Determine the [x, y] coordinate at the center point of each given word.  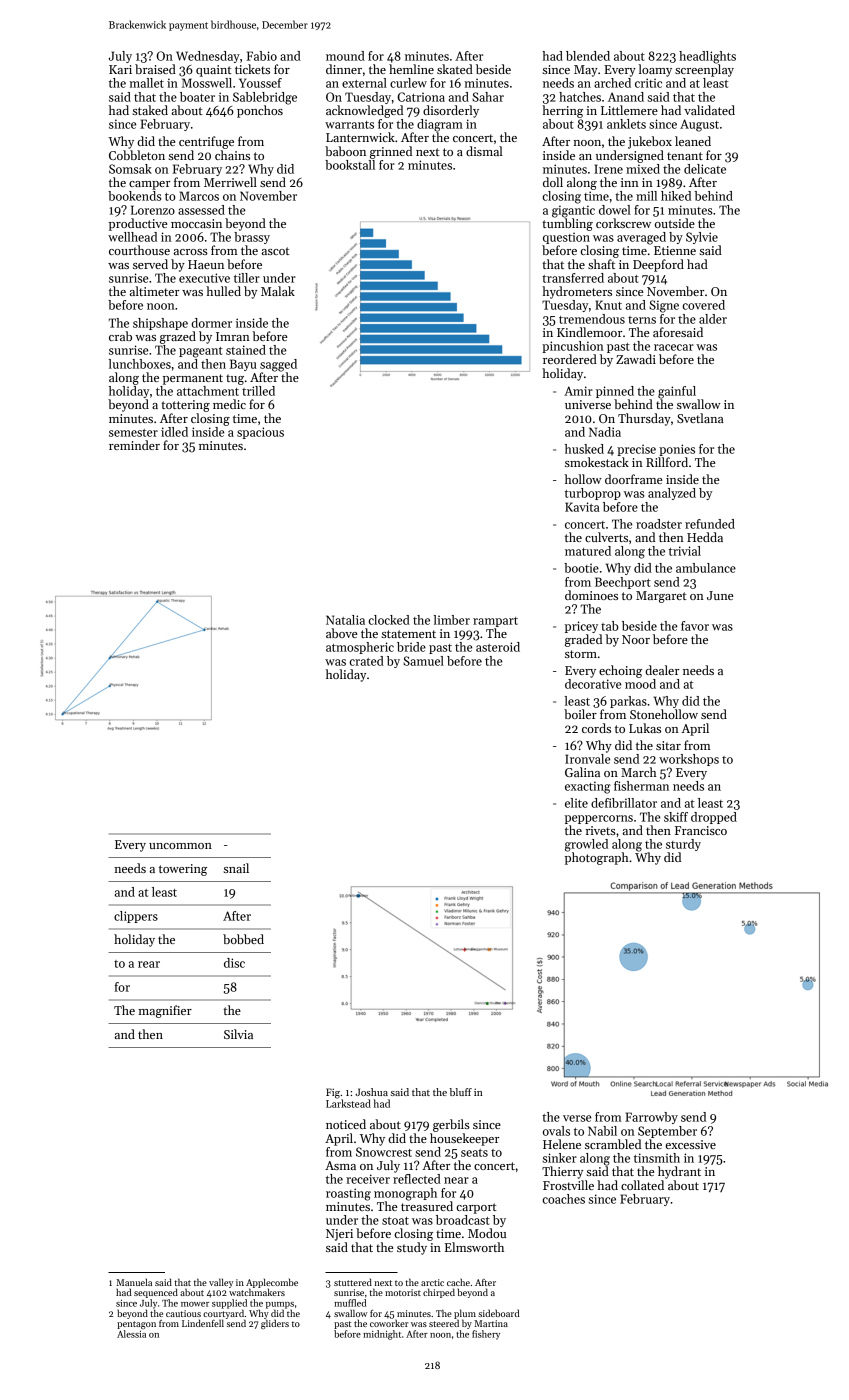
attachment [208, 391]
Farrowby [651, 1118]
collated [642, 1185]
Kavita [582, 507]
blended [588, 56]
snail [236, 868]
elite [576, 803]
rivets [601, 830]
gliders [275, 1324]
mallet [146, 83]
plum [465, 1314]
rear [149, 964]
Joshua [371, 1092]
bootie [581, 568]
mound [345, 56]
